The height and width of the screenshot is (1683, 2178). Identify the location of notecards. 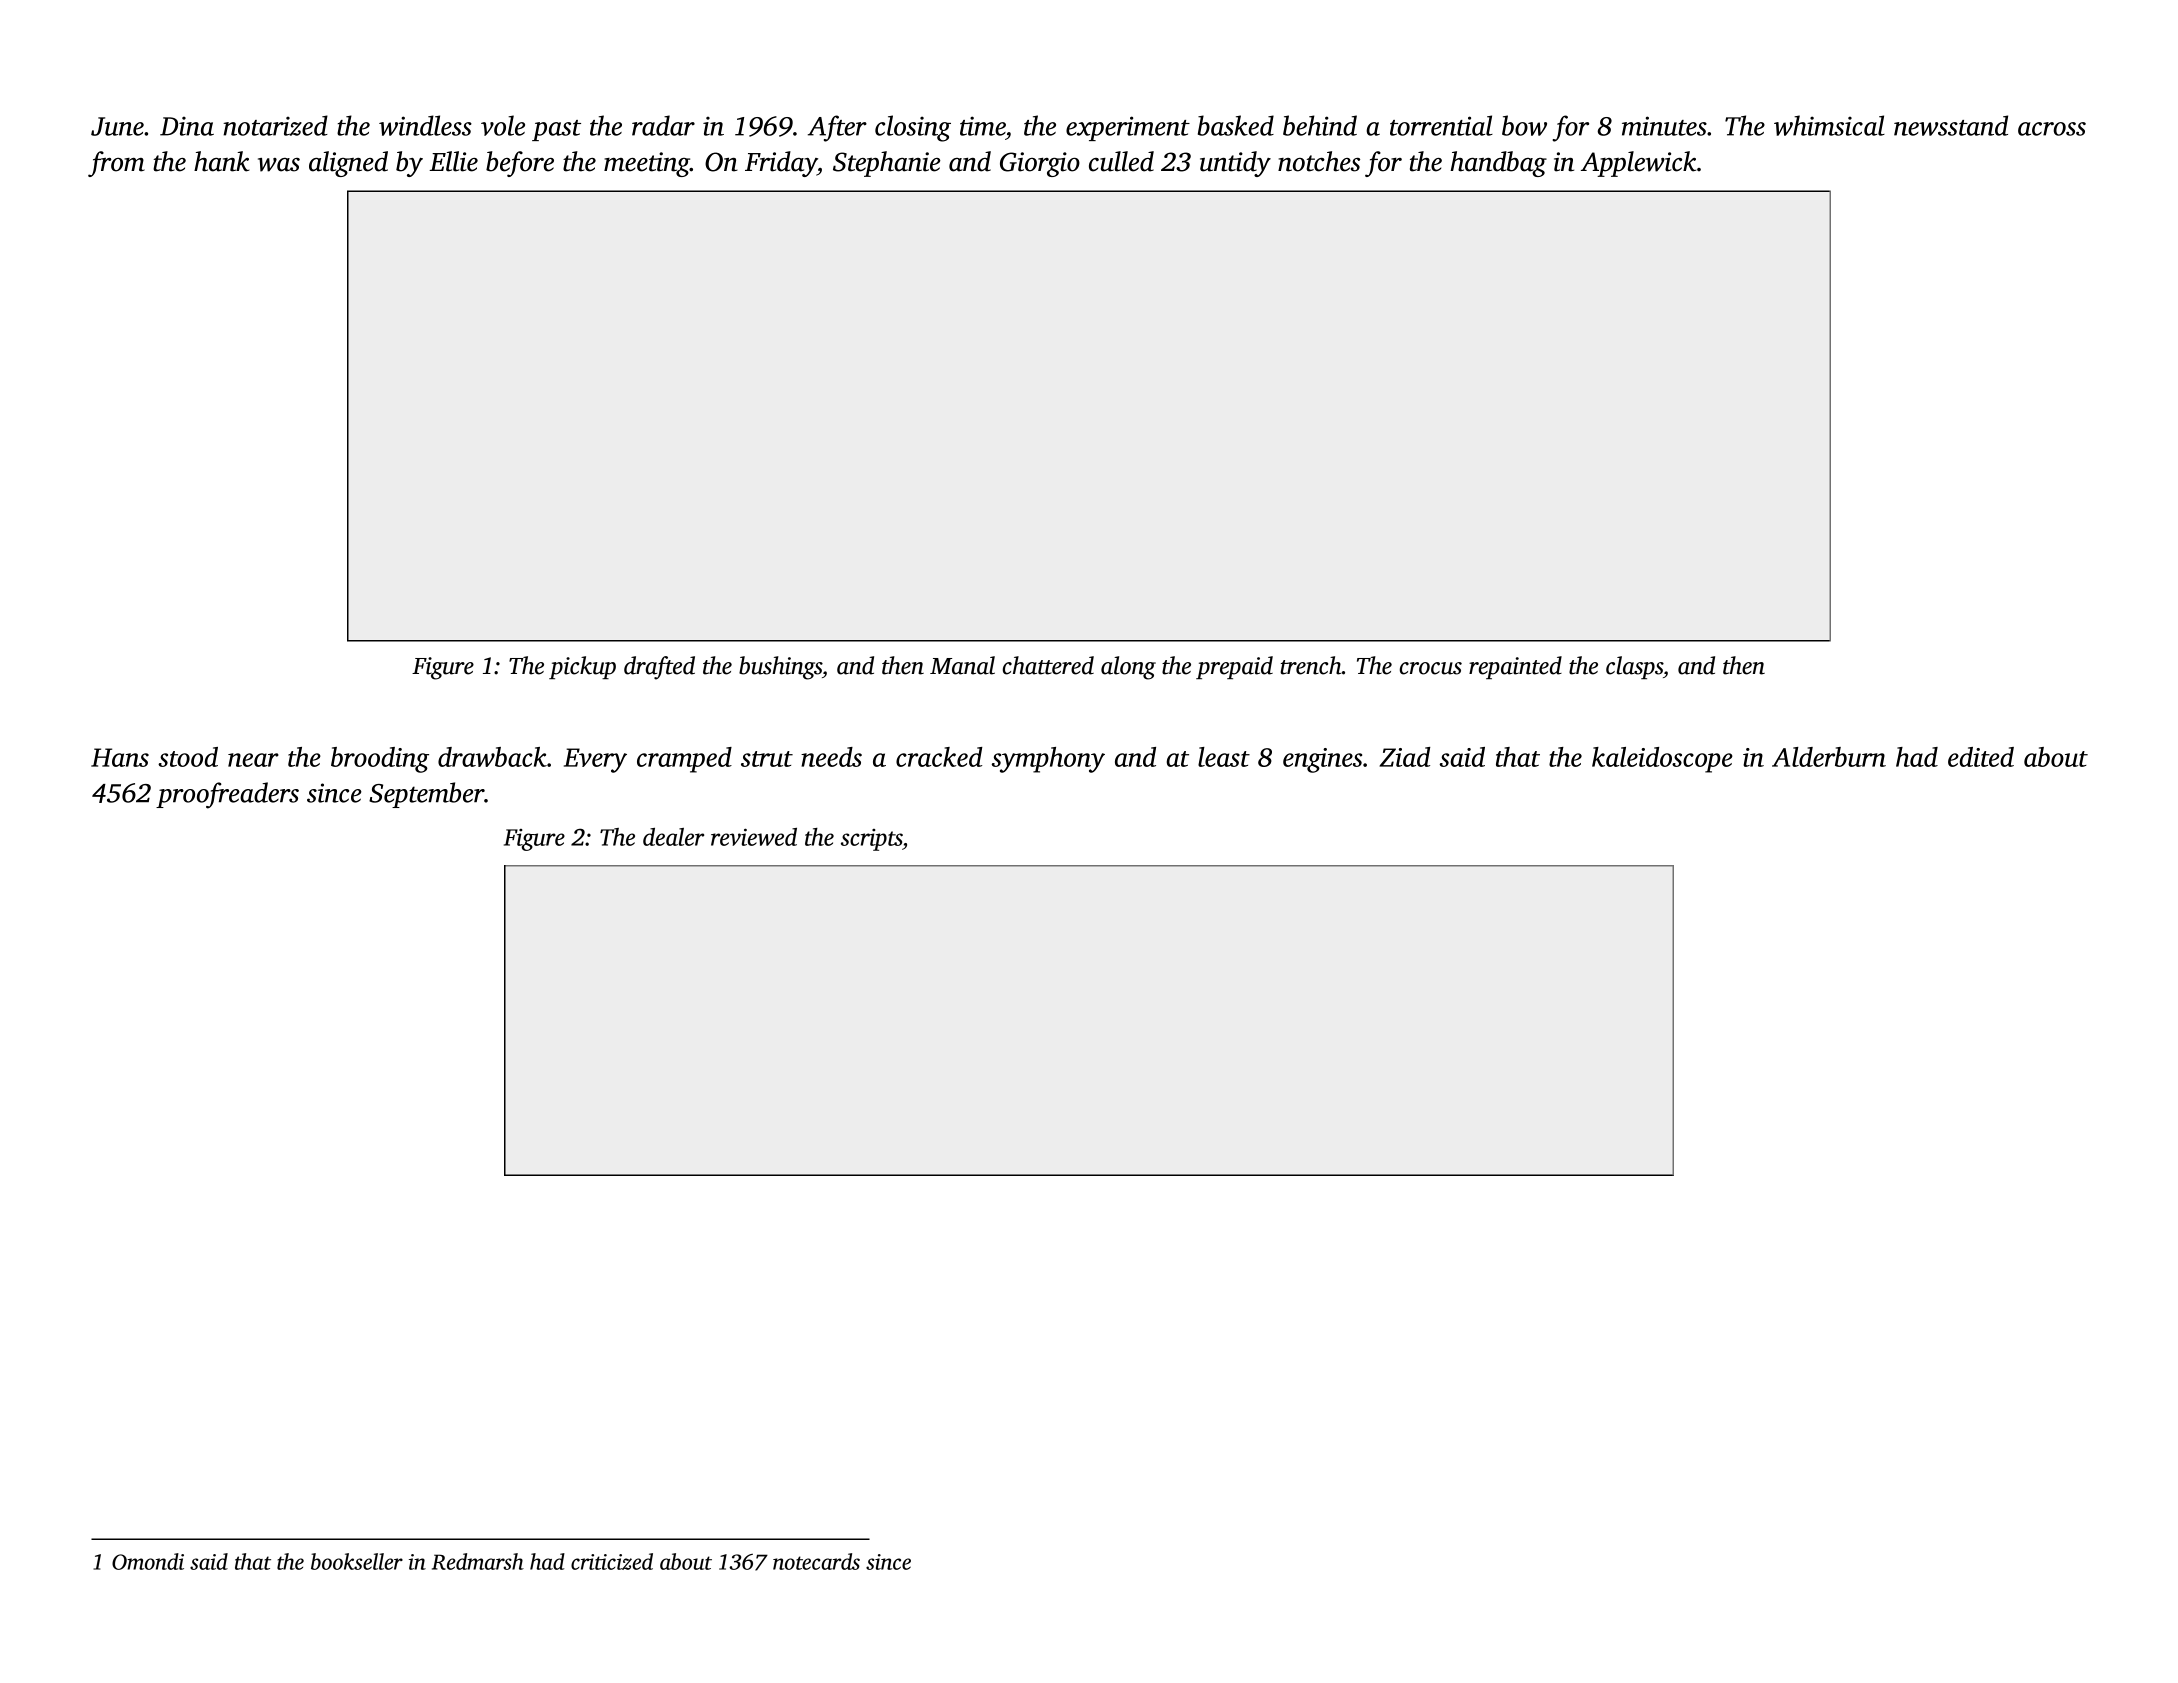
(816, 1561).
